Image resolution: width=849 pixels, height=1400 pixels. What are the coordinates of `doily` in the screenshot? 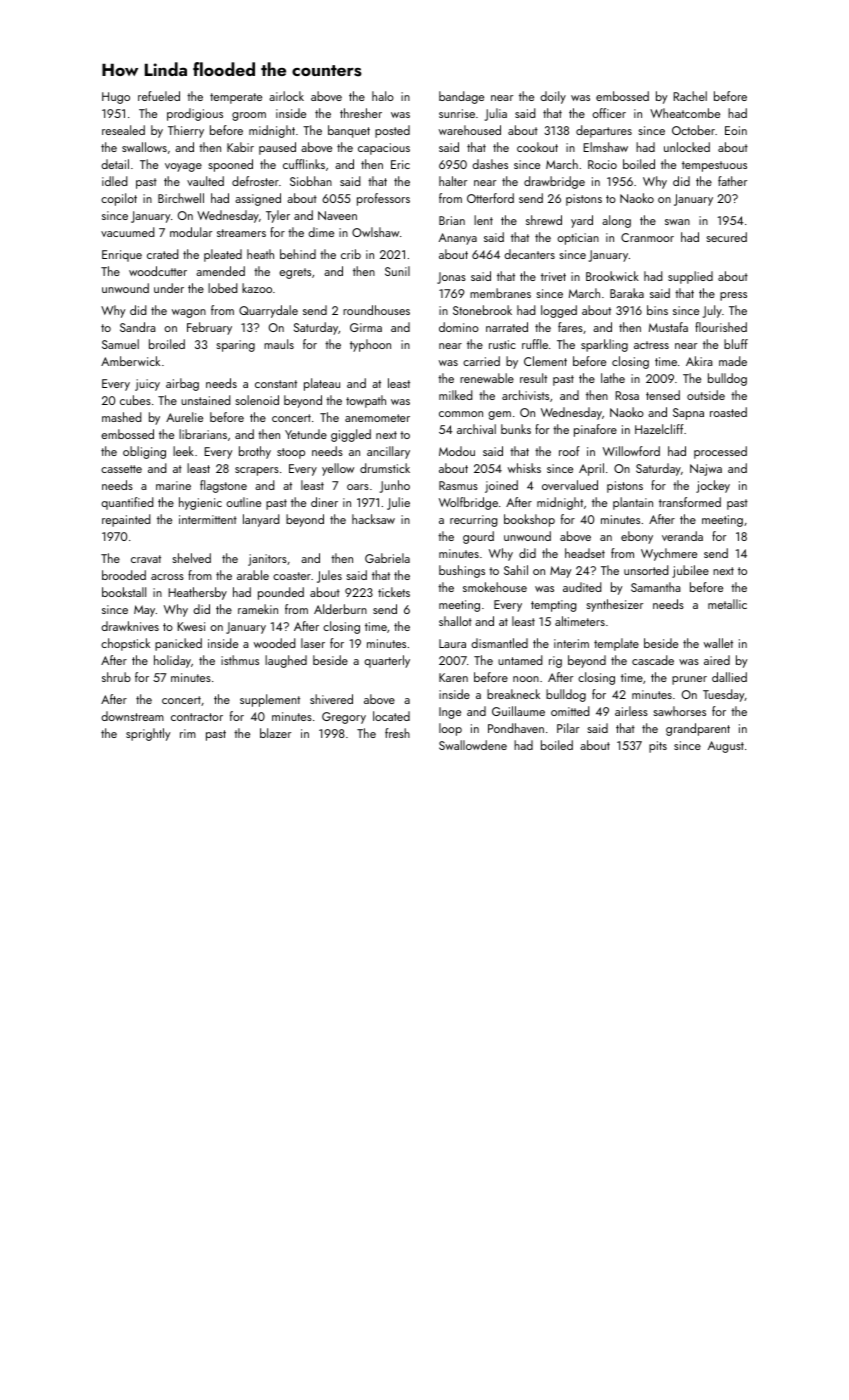 It's located at (553, 97).
